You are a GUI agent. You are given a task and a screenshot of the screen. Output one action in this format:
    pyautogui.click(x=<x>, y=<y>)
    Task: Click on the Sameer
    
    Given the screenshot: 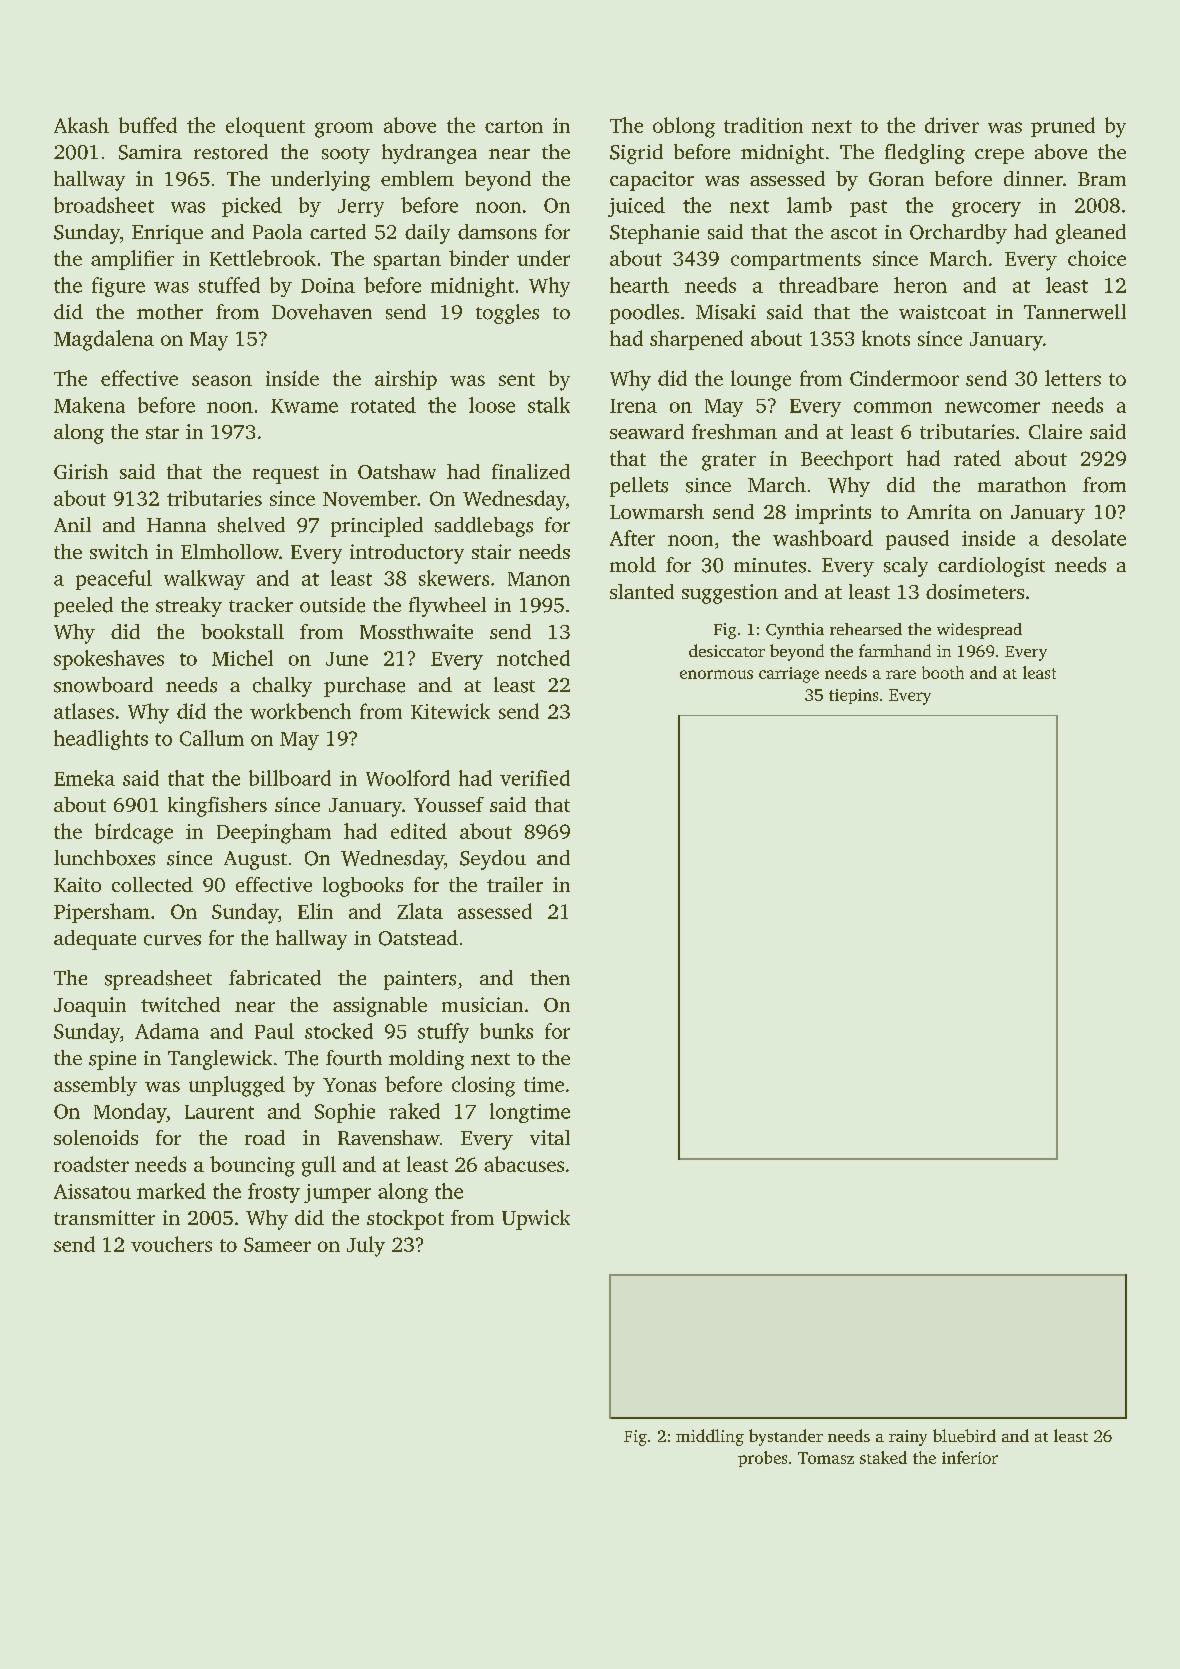 What is the action you would take?
    pyautogui.click(x=277, y=1244)
